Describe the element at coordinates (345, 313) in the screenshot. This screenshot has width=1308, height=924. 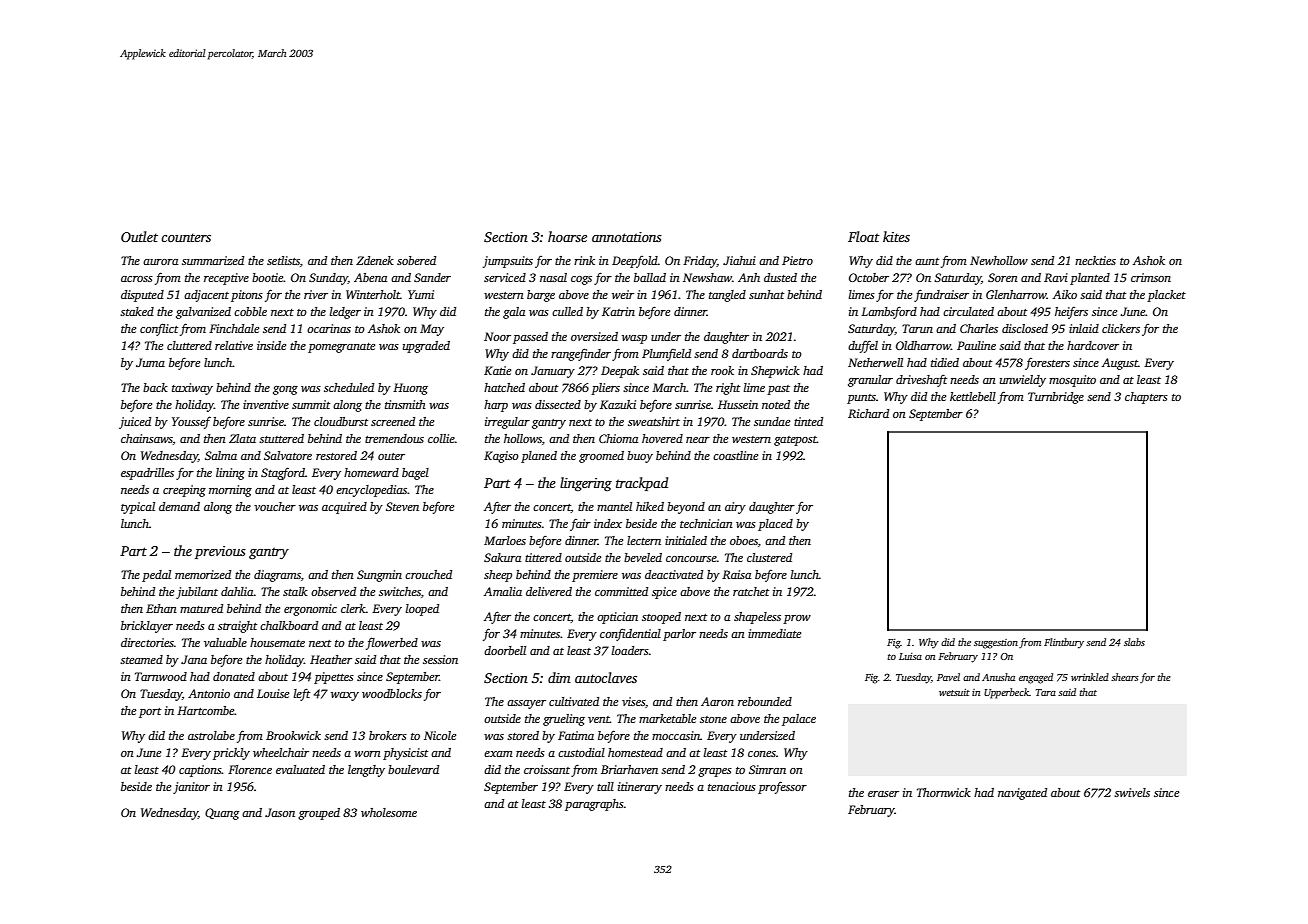
I see `ledger` at that location.
